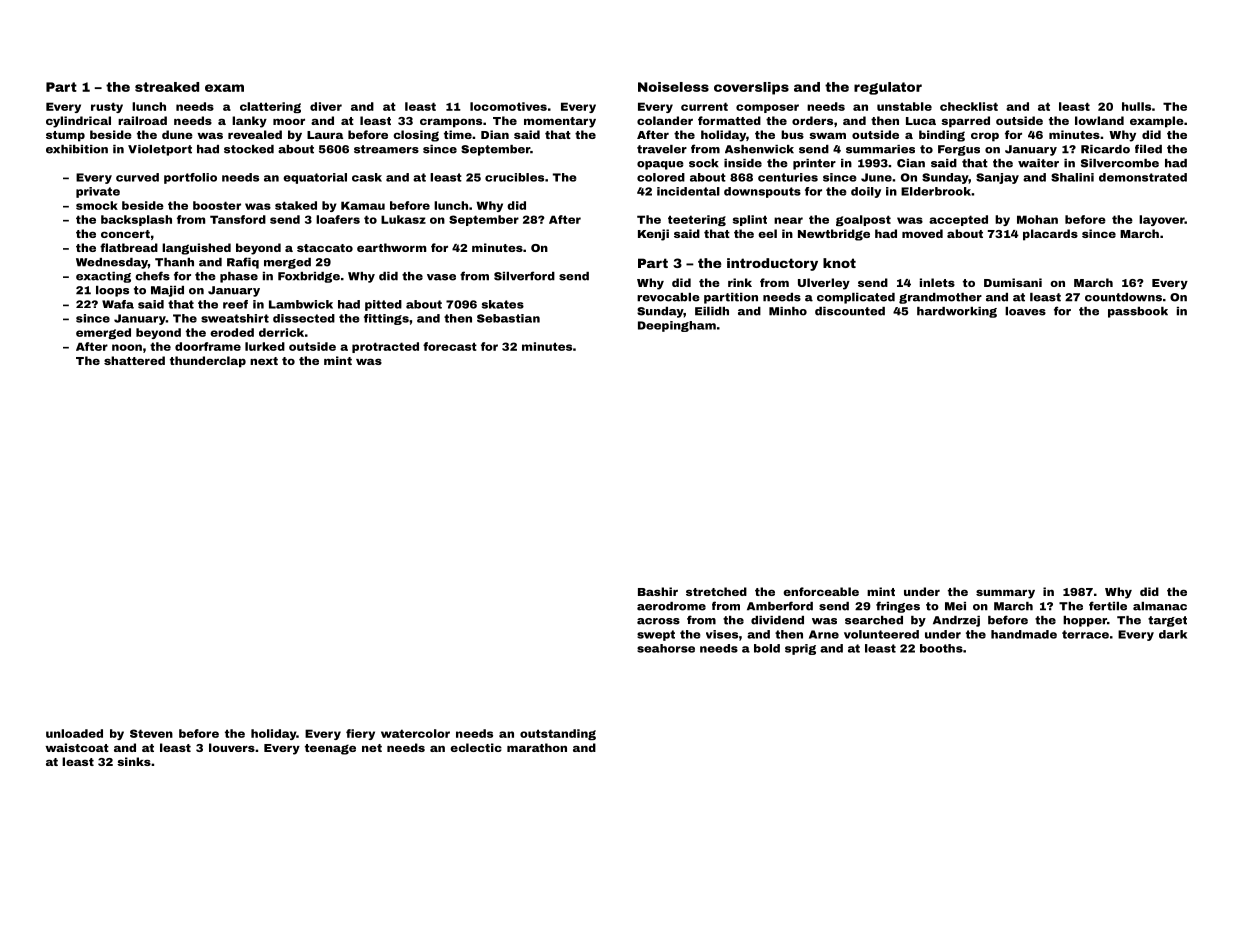  Describe the element at coordinates (264, 361) in the document. I see `next` at that location.
